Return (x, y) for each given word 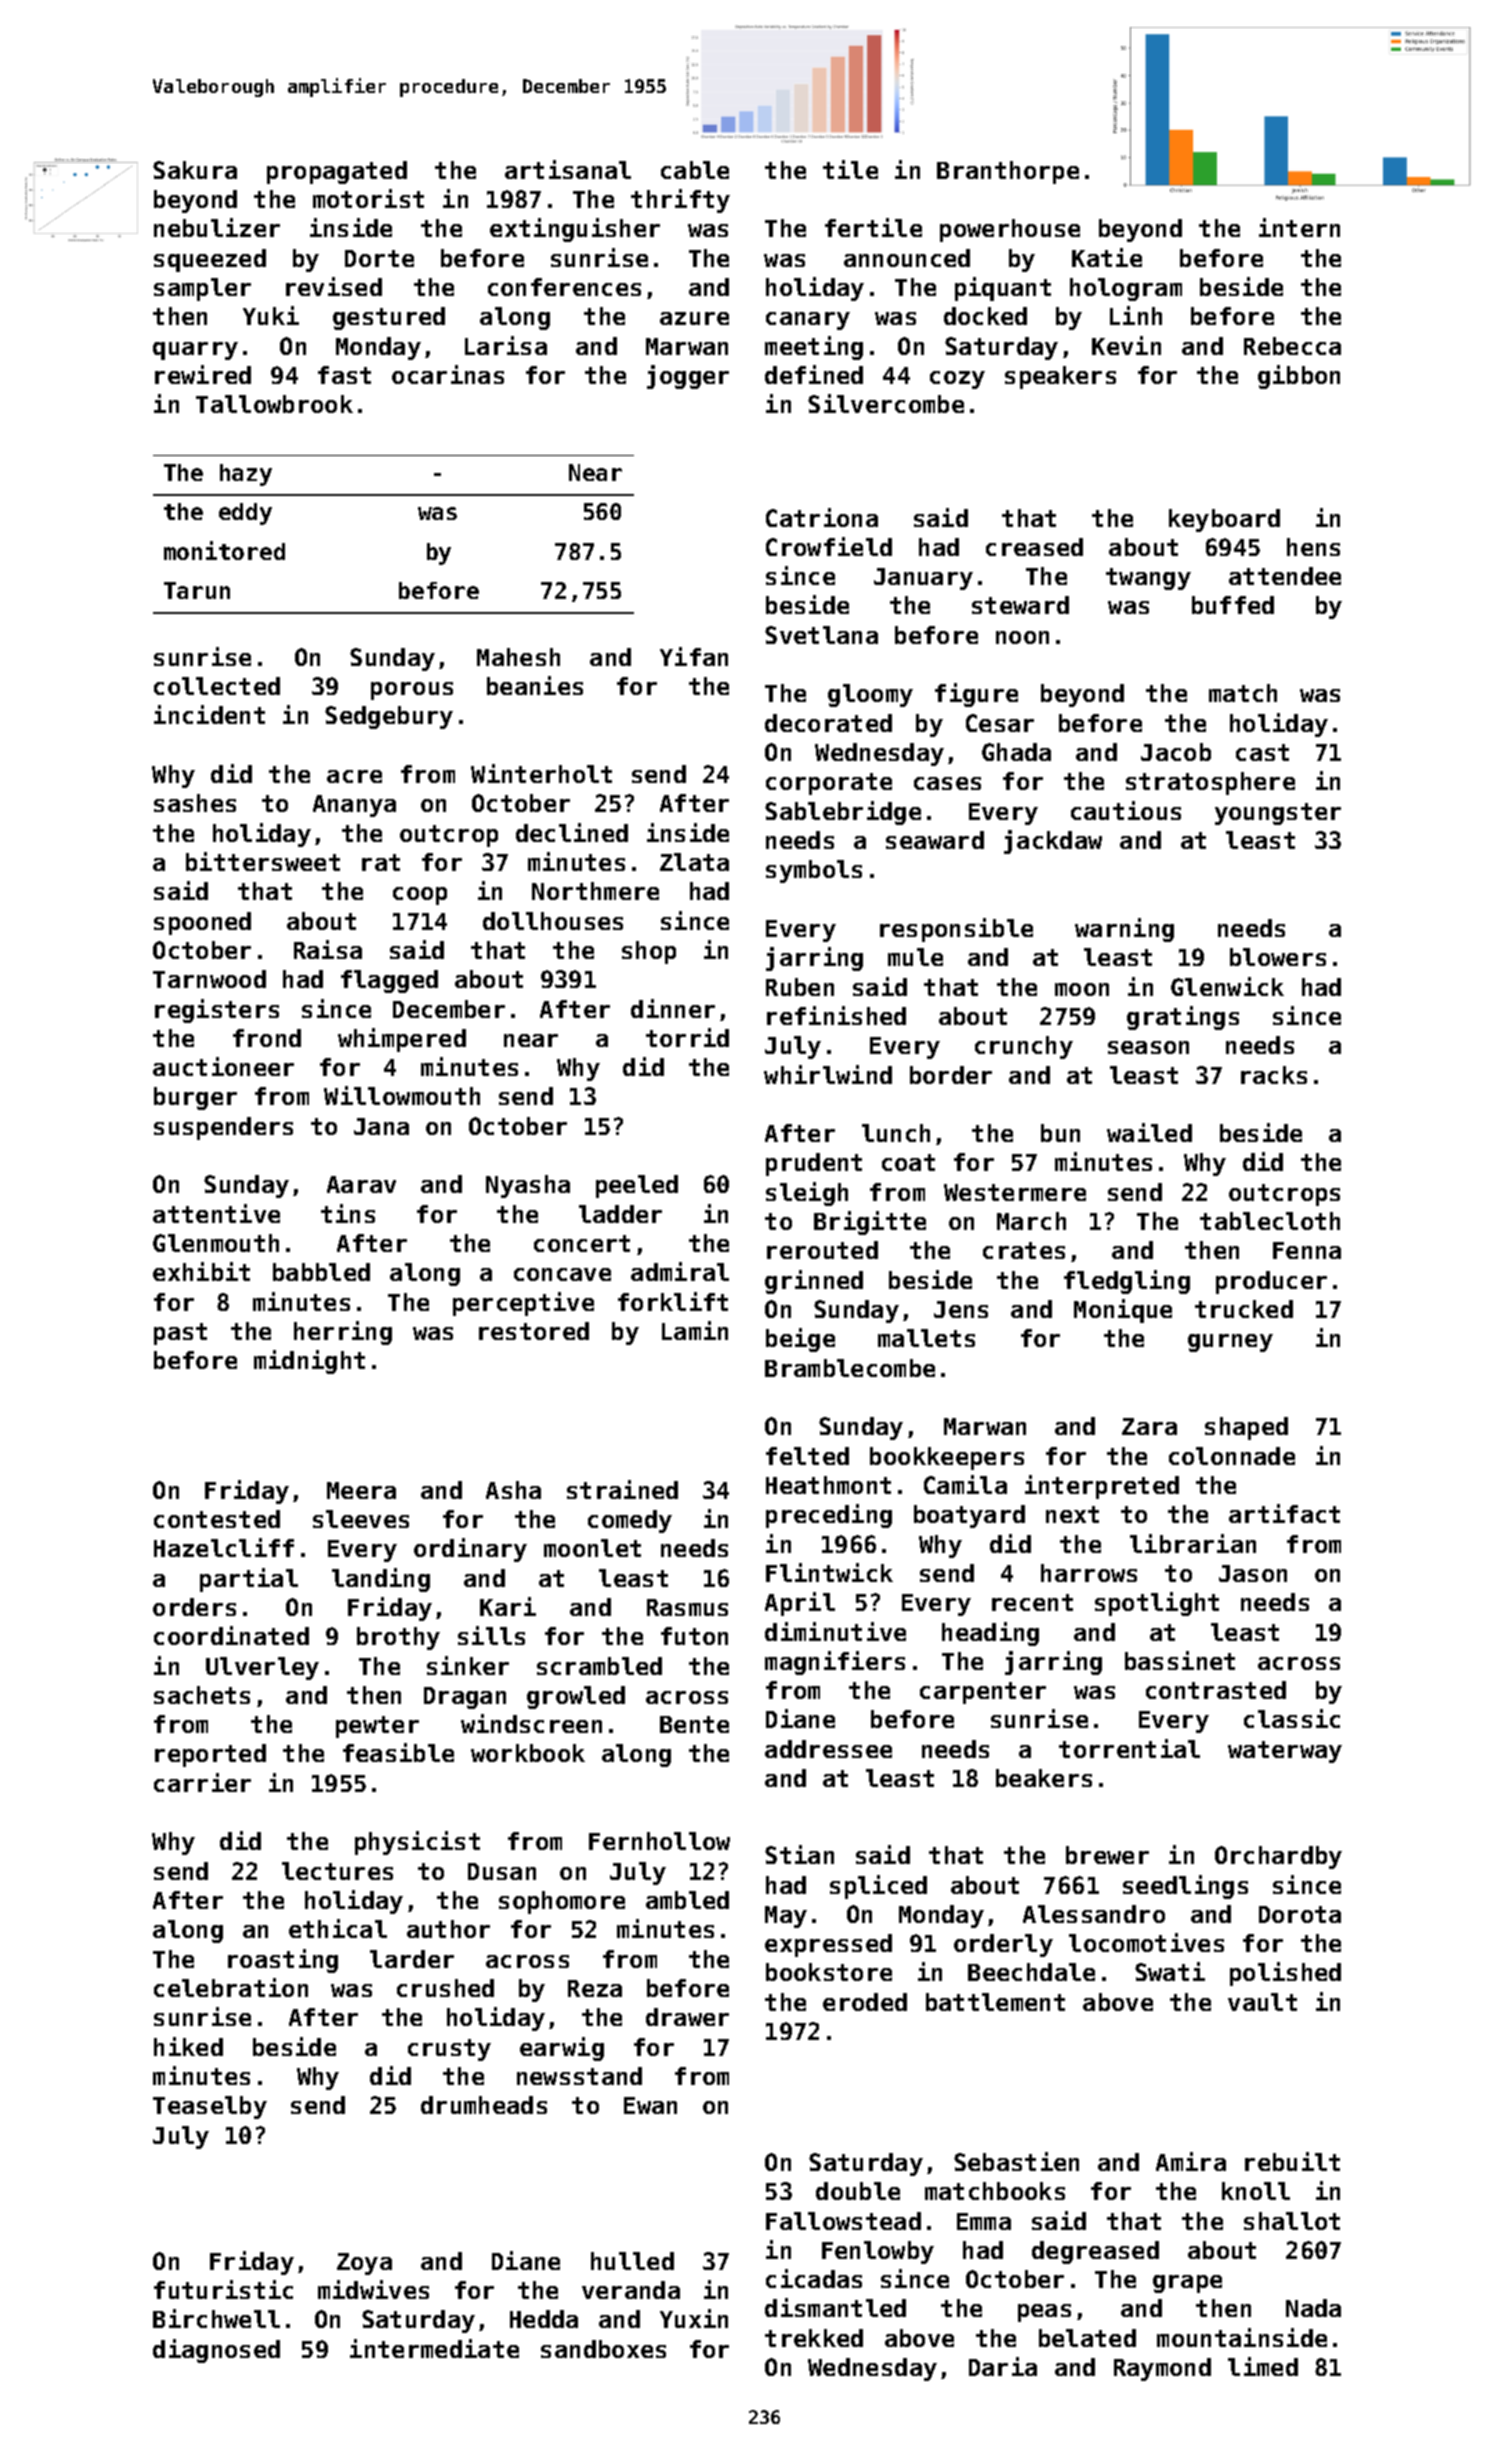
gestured (389, 318)
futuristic (223, 2289)
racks (1274, 1075)
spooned (202, 923)
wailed (1149, 1132)
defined (814, 374)
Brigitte (870, 1223)
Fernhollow (659, 1841)
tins (348, 1213)
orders (194, 1607)
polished (1285, 1974)
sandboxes (603, 2349)
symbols (814, 871)
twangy (1148, 579)
